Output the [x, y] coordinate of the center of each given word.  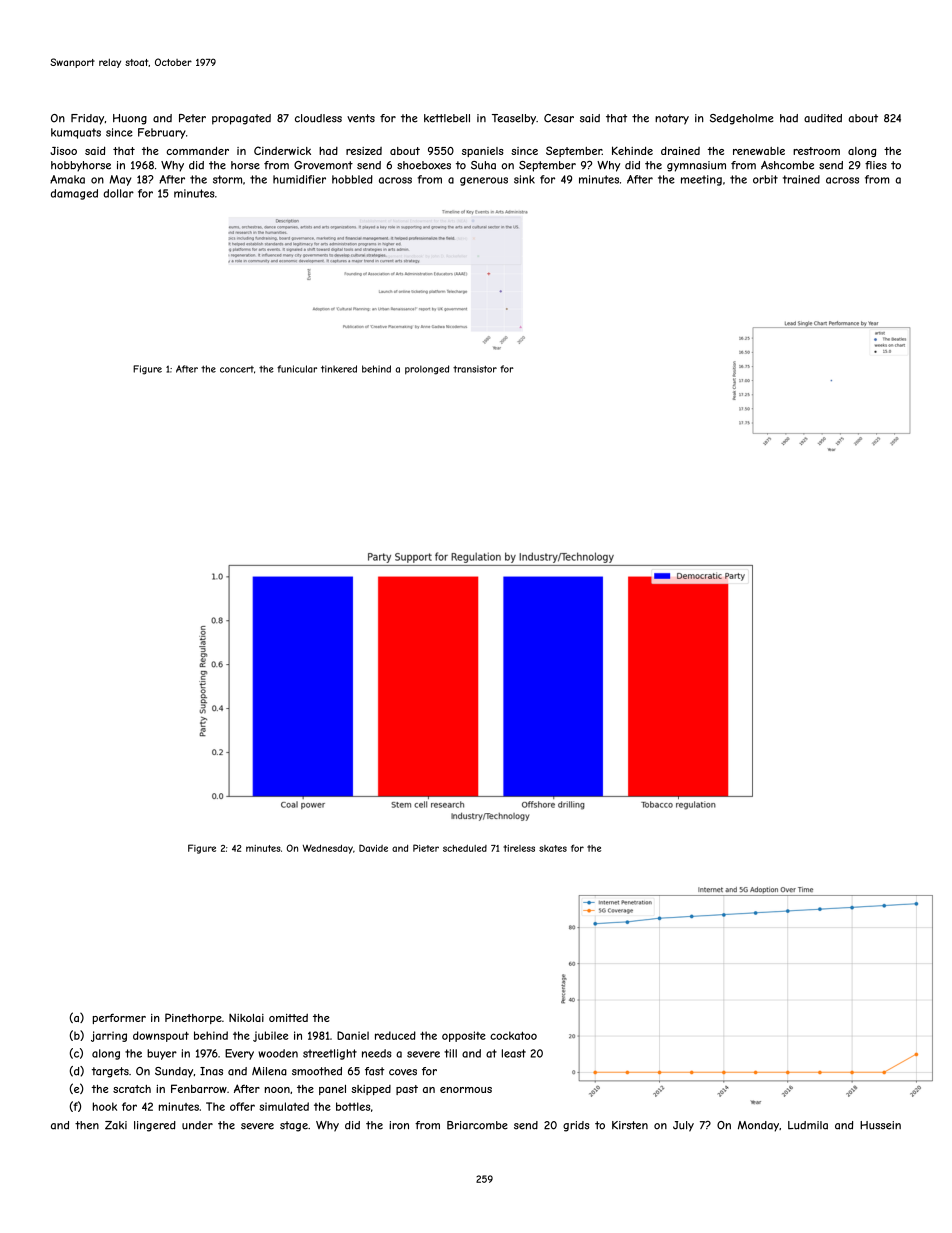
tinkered [339, 369]
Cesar [559, 118]
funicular [297, 369]
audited [823, 118]
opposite [464, 1036]
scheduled [465, 848]
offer [242, 1106]
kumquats [76, 133]
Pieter [426, 848]
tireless [519, 848]
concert [237, 369]
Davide [373, 848]
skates [553, 848]
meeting [701, 180]
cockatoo [513, 1035]
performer [119, 1018]
